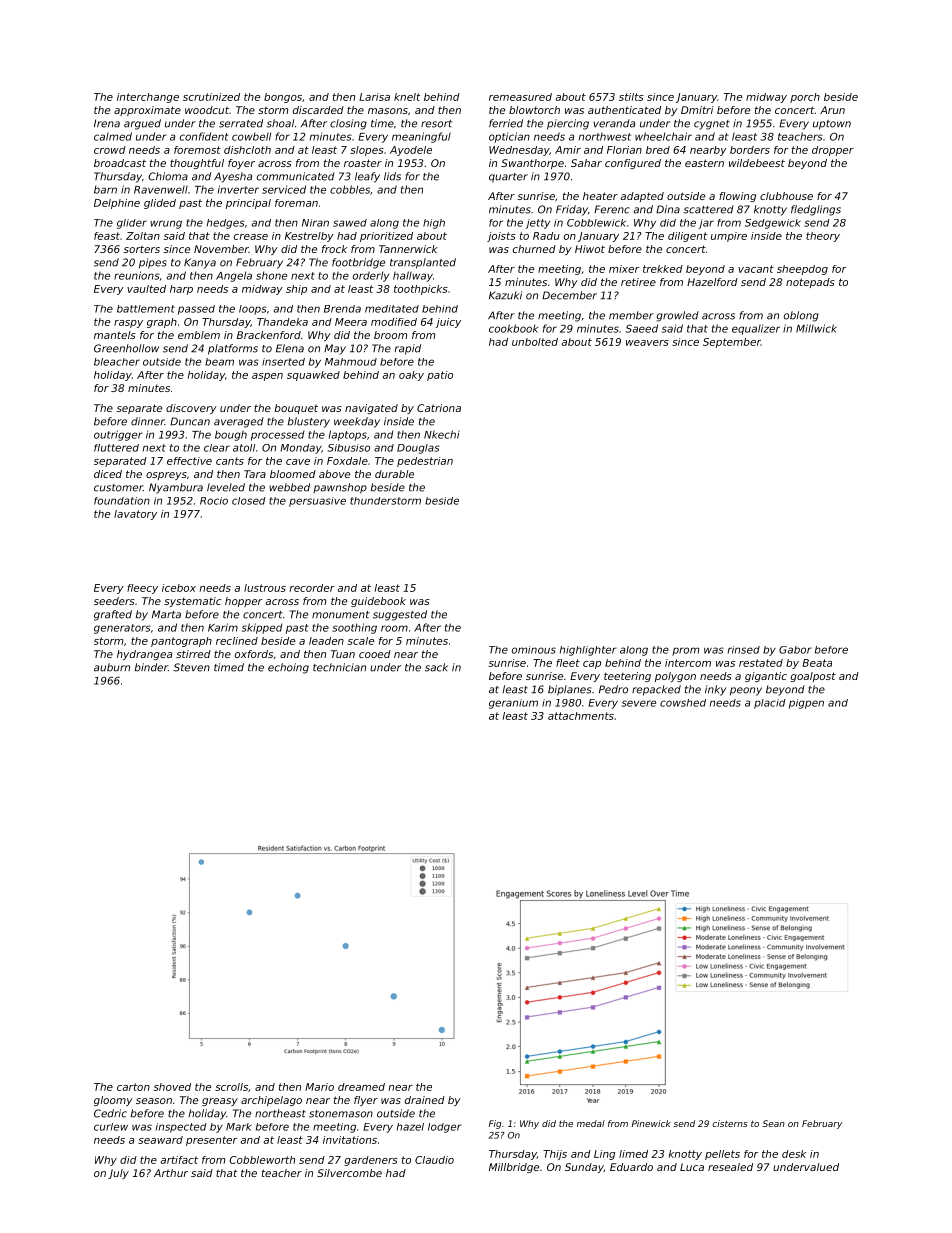 The image size is (952, 1233). Describe the element at coordinates (361, 641) in the screenshot. I see `scale` at that location.
